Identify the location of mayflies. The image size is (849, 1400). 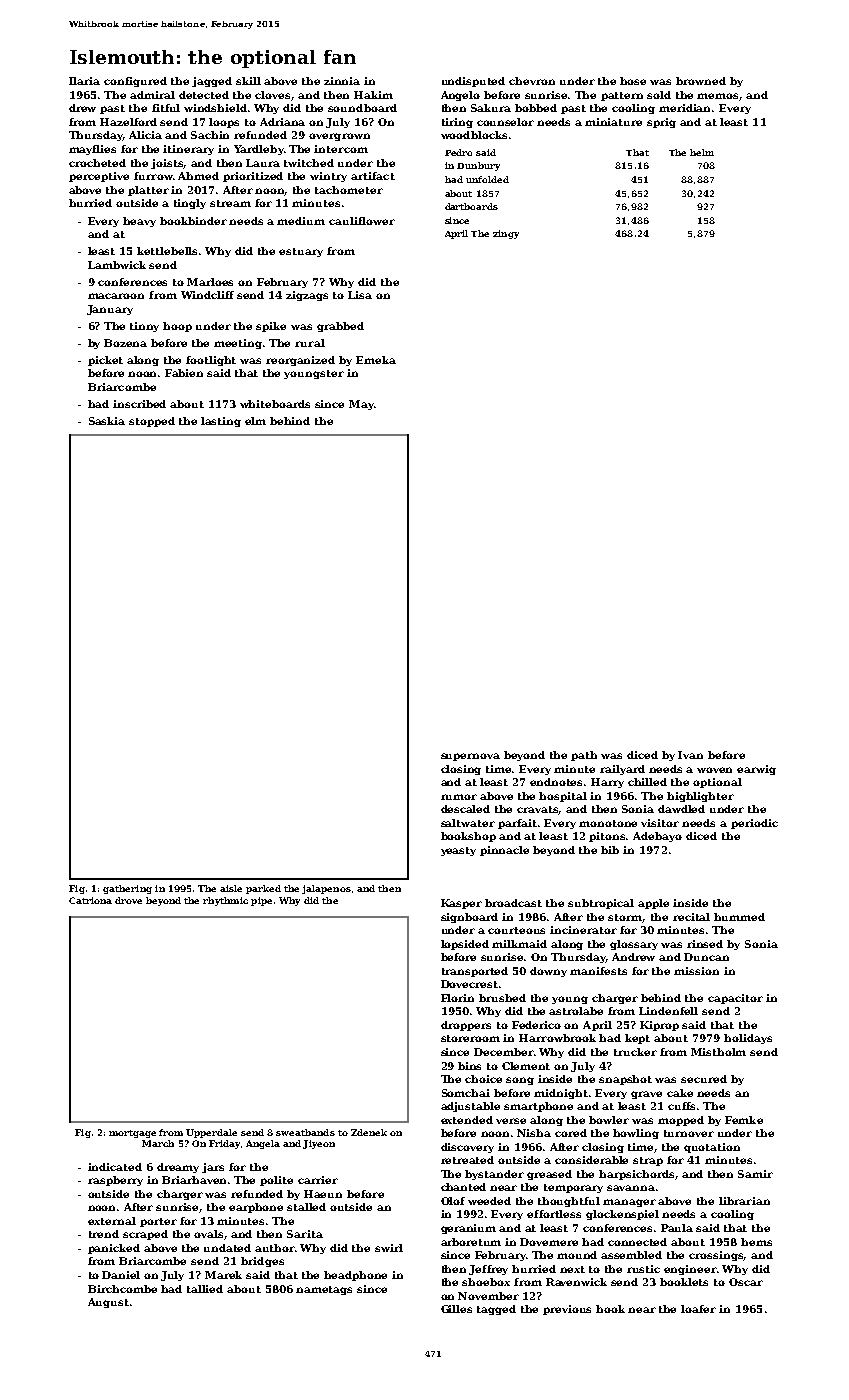
(92, 150).
